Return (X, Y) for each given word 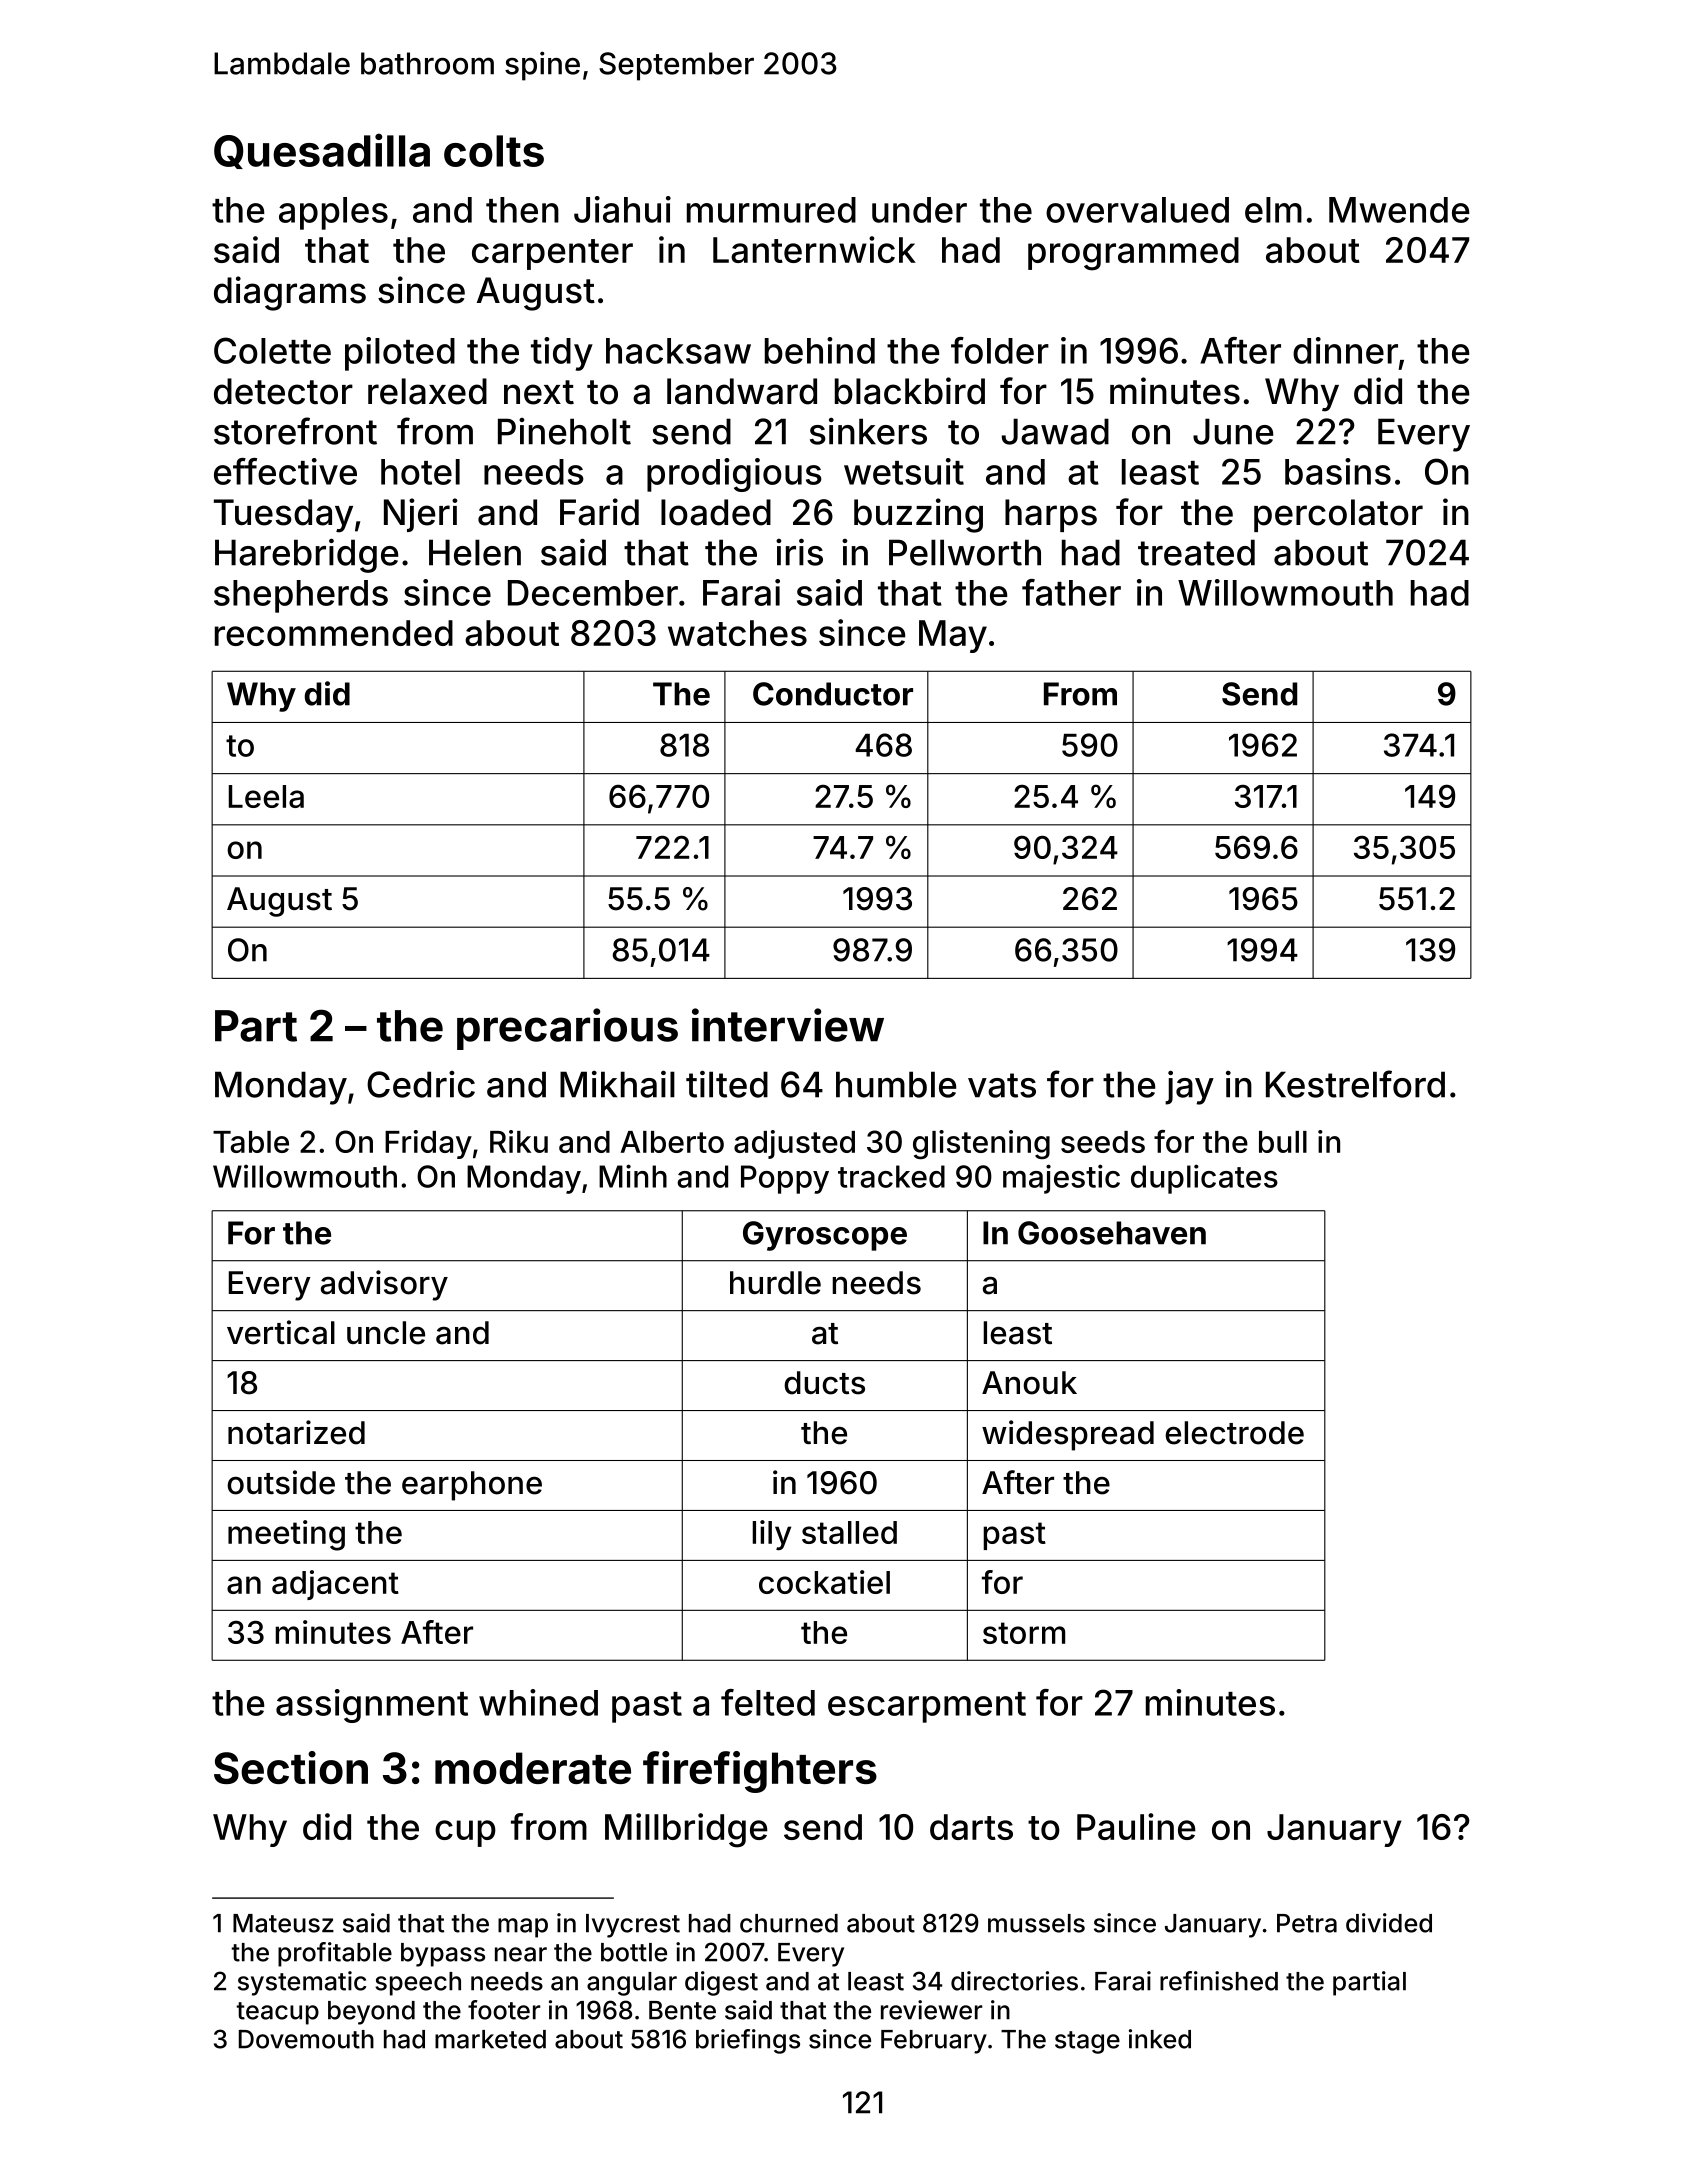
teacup (277, 2013)
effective (285, 471)
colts (494, 151)
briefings (748, 2041)
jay (1189, 1087)
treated (1196, 552)
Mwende (1399, 210)
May (953, 636)
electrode (1234, 1433)
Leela (266, 796)
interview (788, 1025)
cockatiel (824, 1582)
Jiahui (622, 209)
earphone (472, 1486)
